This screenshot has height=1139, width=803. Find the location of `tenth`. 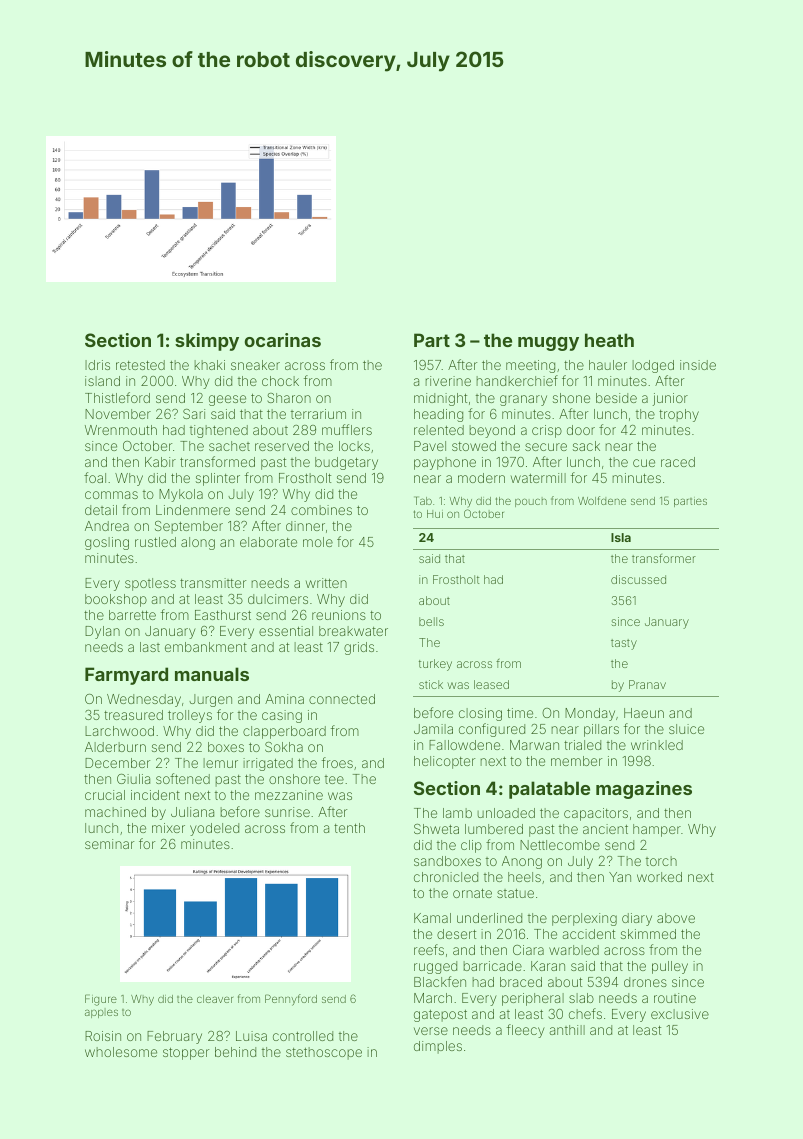

tenth is located at coordinates (349, 828).
